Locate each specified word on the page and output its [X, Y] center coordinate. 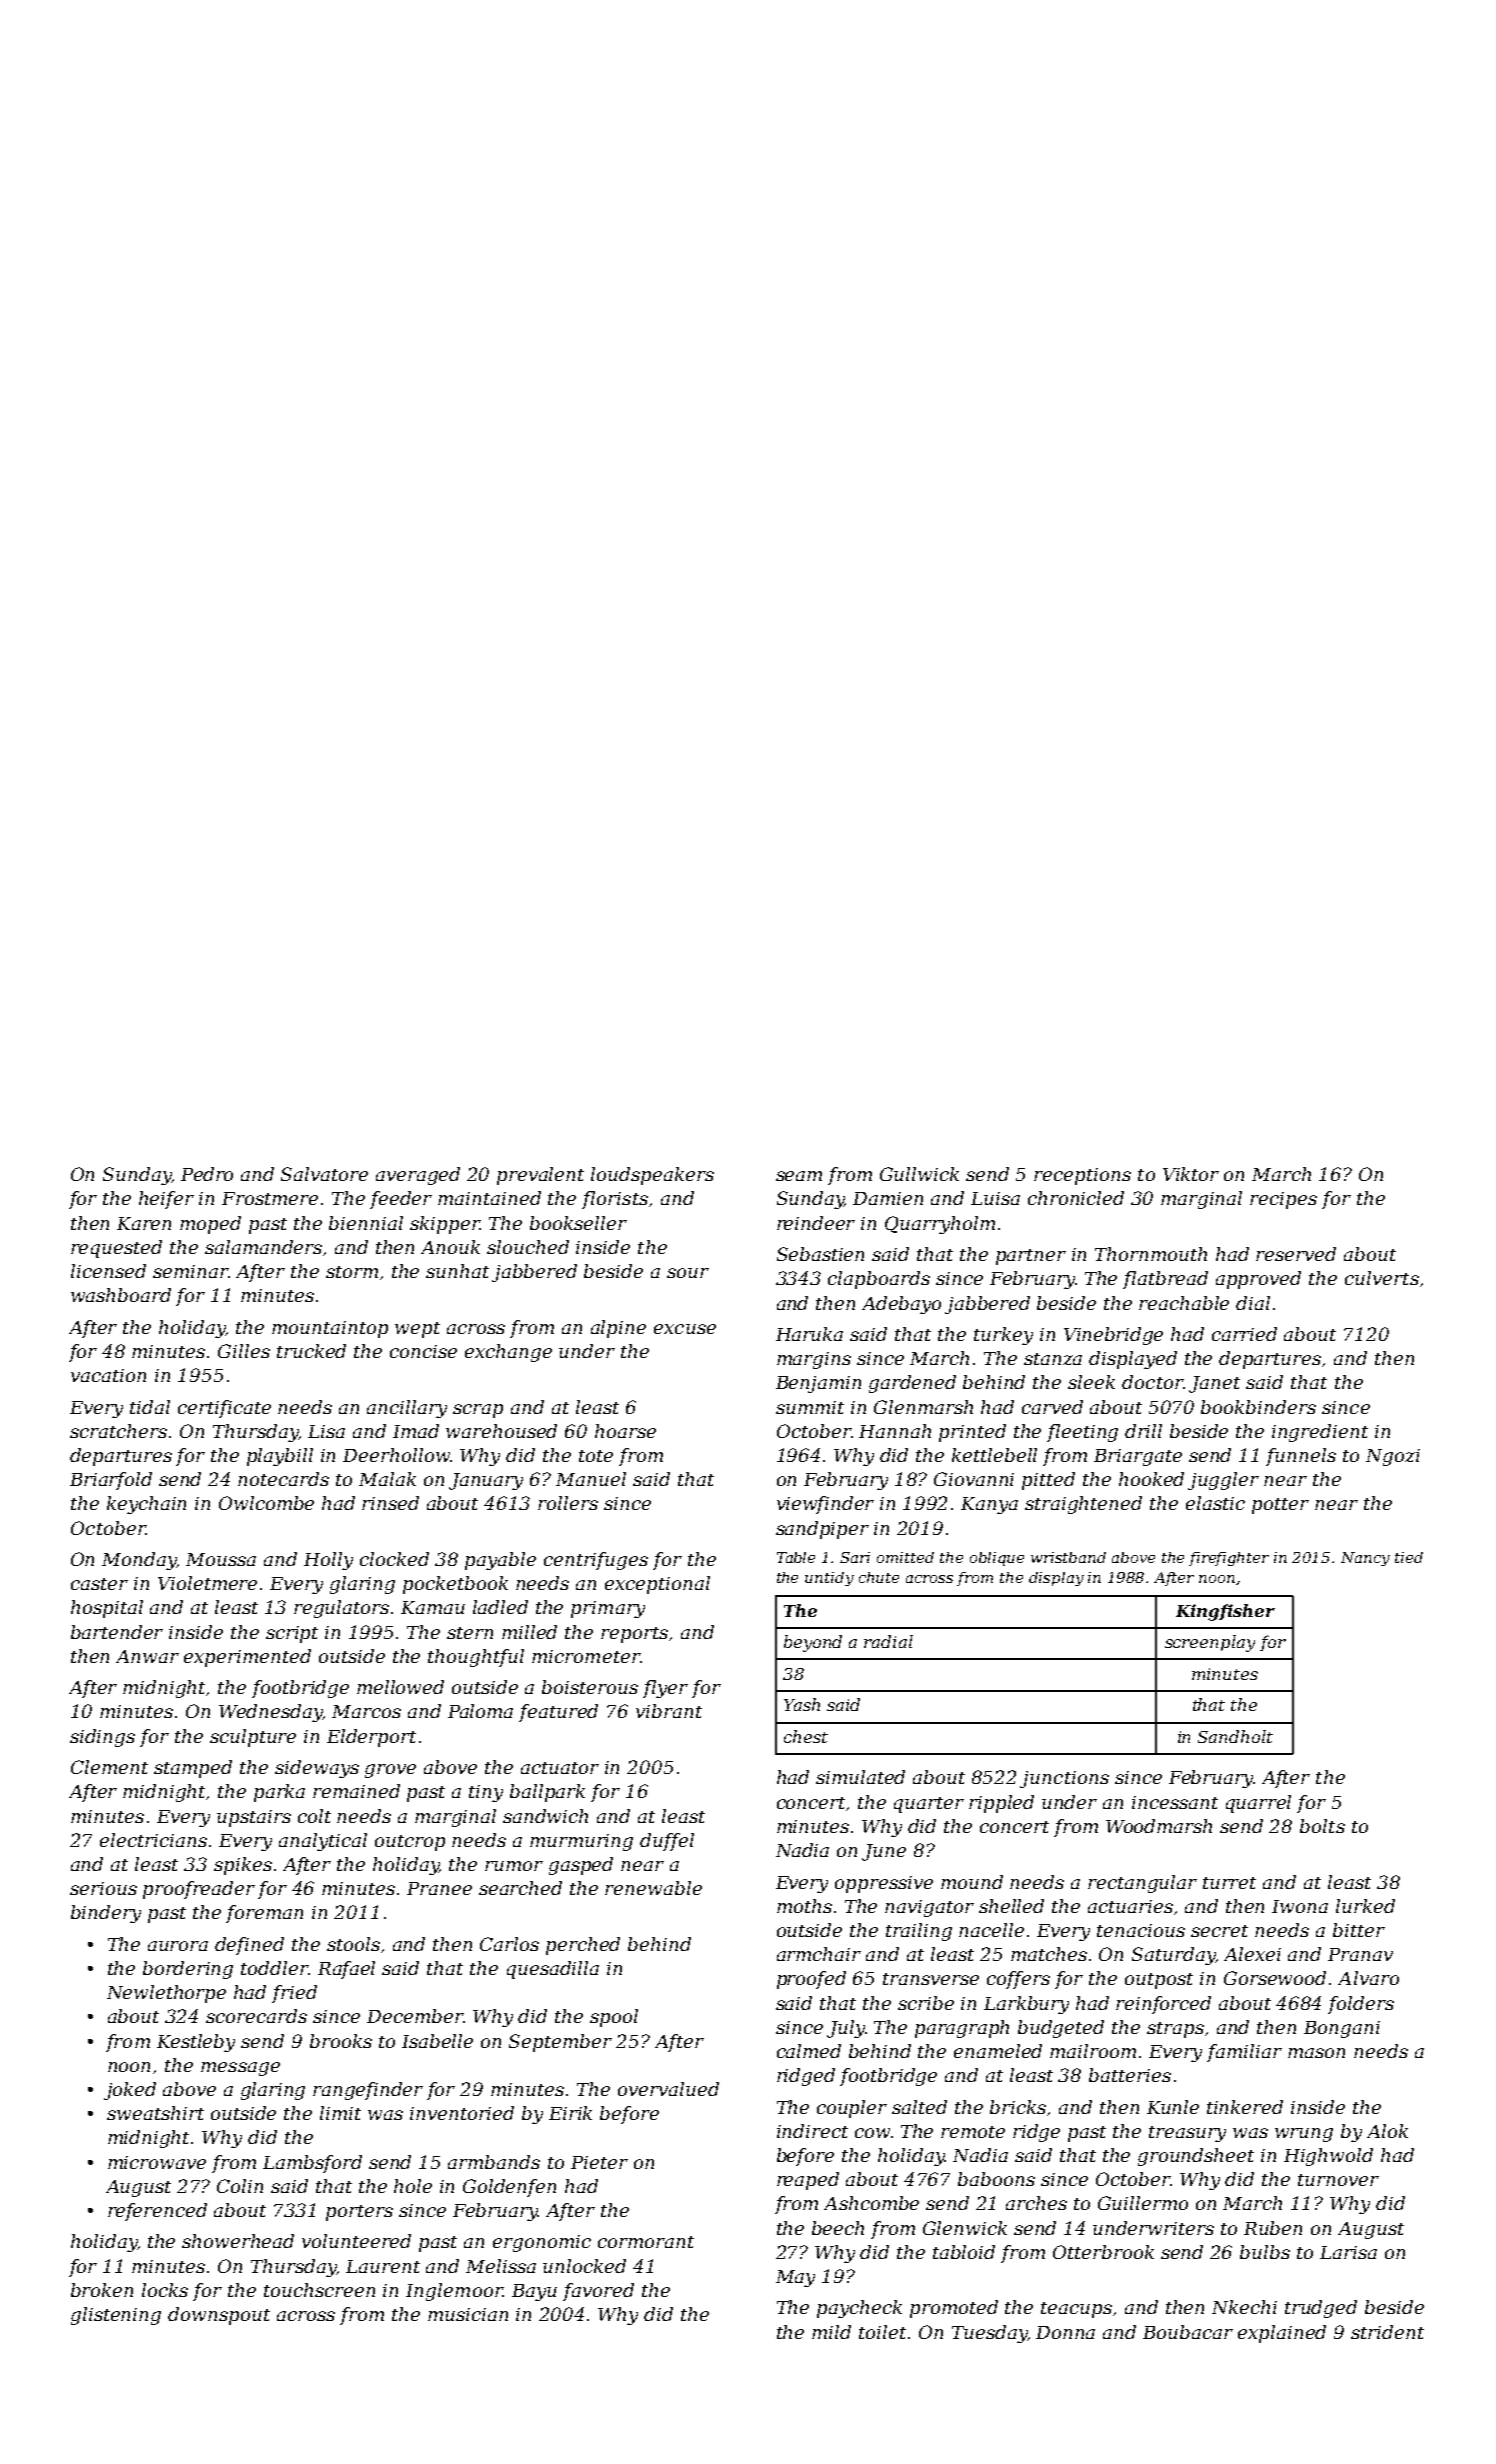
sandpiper [822, 1530]
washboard [121, 1295]
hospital [107, 1609]
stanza [1053, 1359]
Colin [240, 2186]
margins [814, 1360]
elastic [1215, 1503]
